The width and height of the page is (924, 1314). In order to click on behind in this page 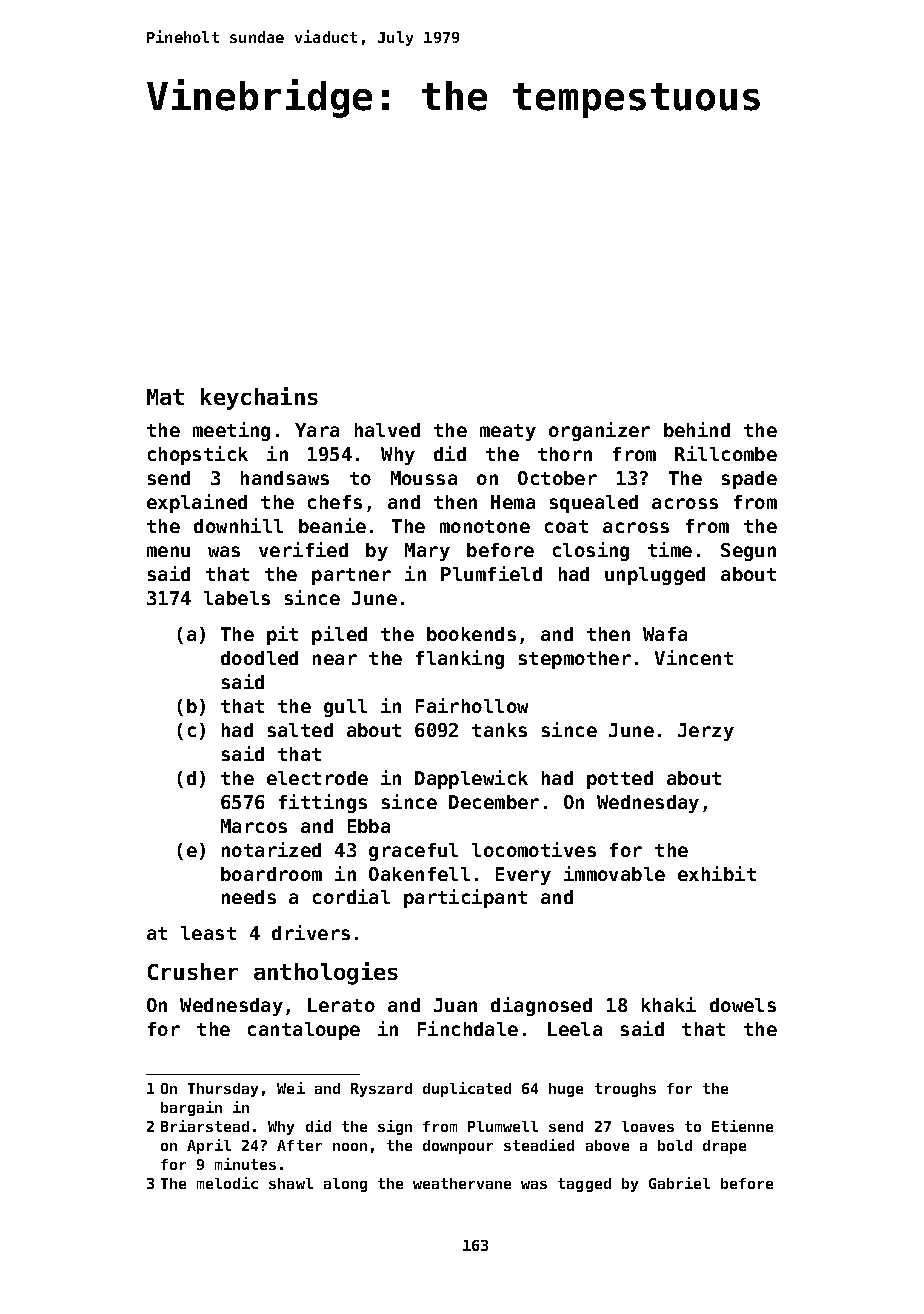, I will do `click(697, 429)`.
